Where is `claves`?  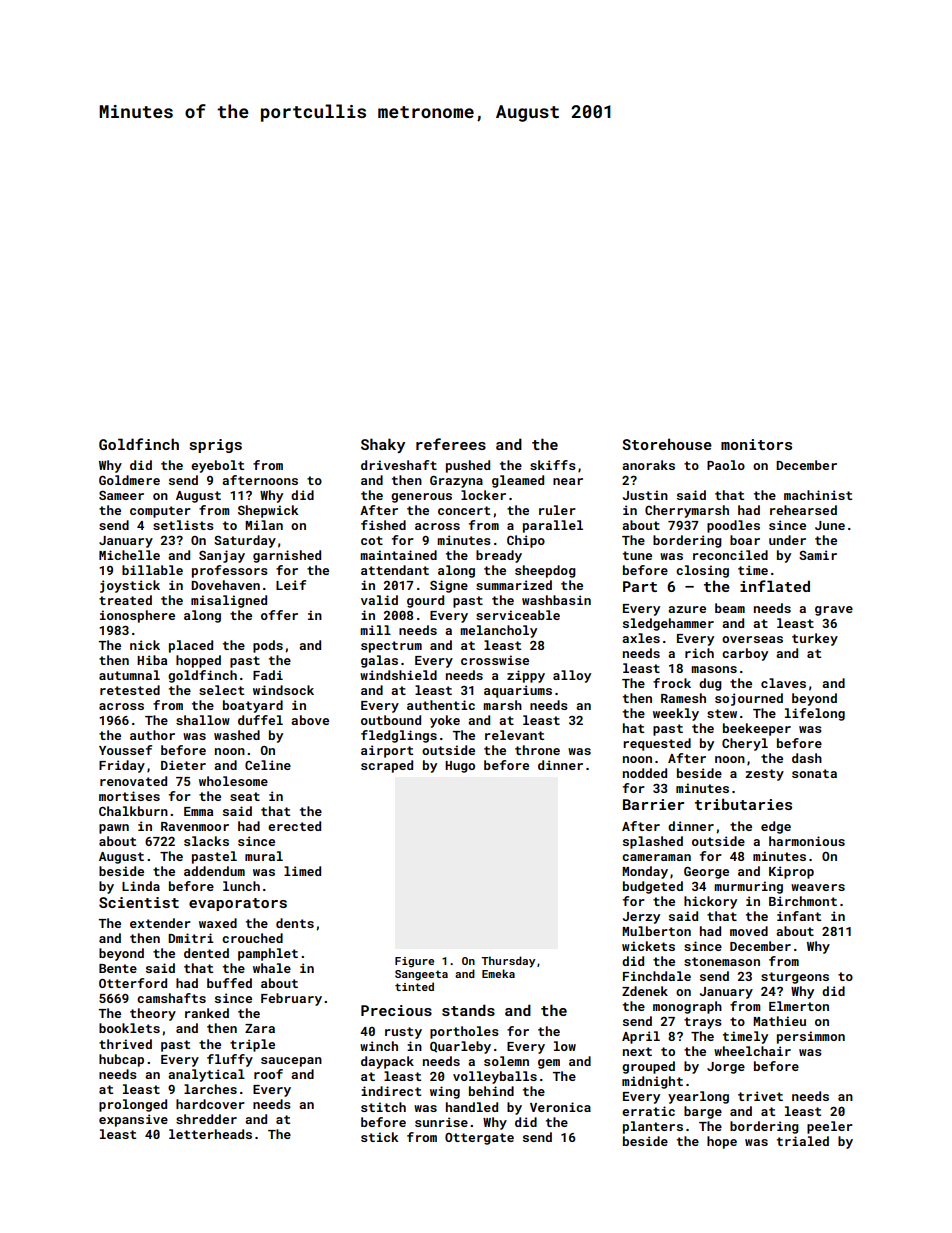
claves is located at coordinates (783, 683).
